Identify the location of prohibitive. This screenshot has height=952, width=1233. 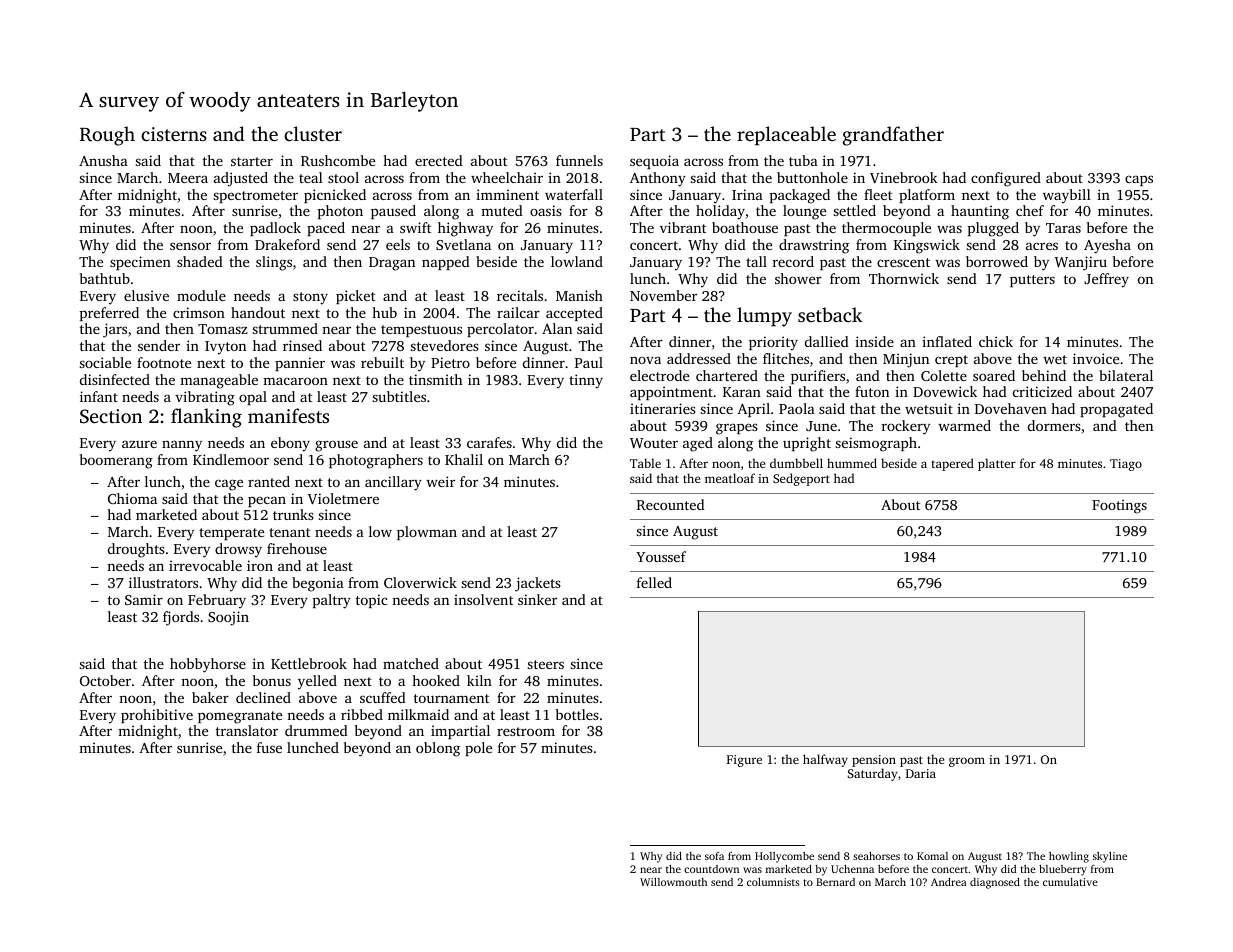
(157, 716).
